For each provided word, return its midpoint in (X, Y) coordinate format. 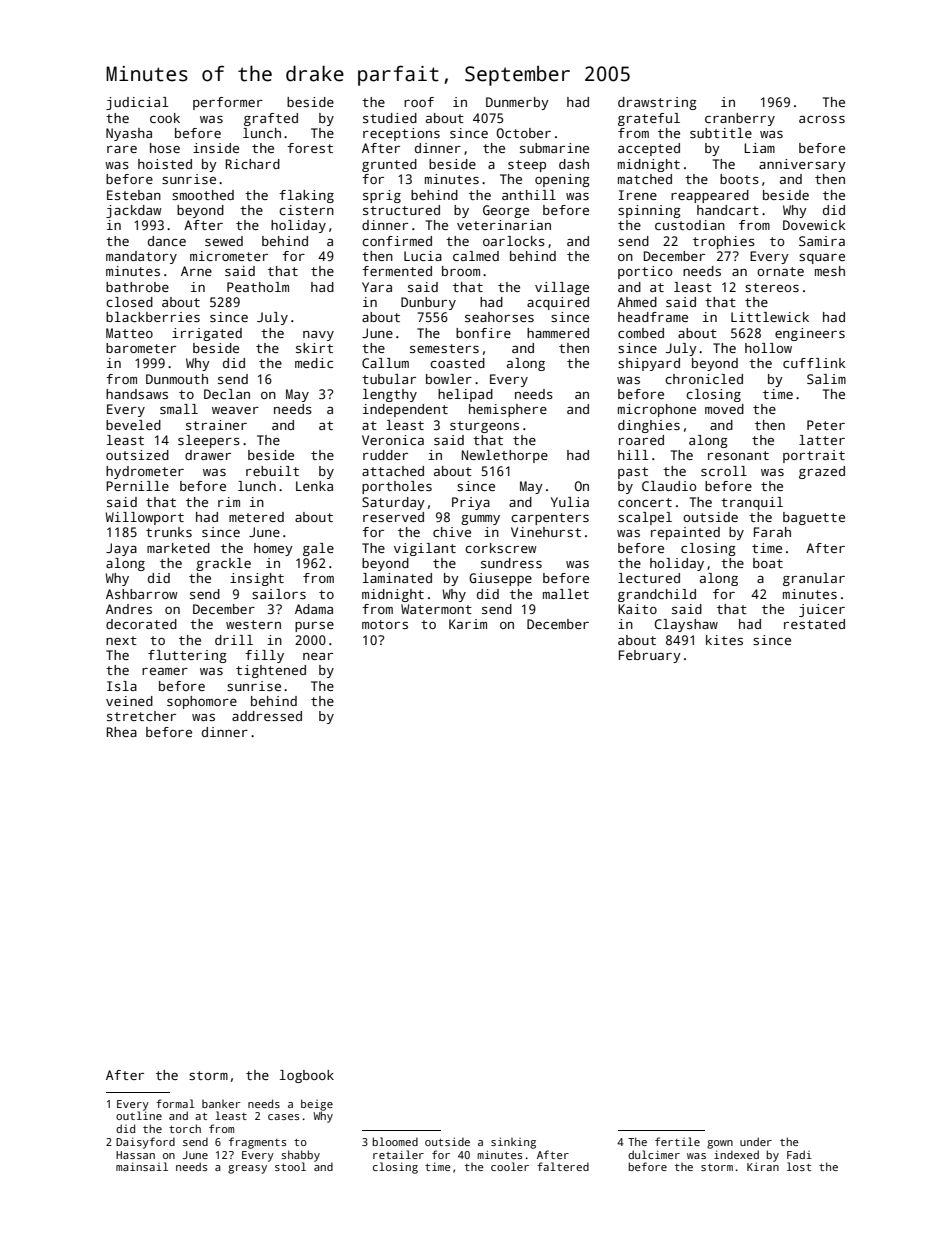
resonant (738, 455)
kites (724, 640)
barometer (141, 348)
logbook (307, 1076)
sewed (224, 241)
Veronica (393, 440)
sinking (513, 1143)
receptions (401, 134)
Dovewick (814, 225)
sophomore (202, 702)
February (650, 656)
